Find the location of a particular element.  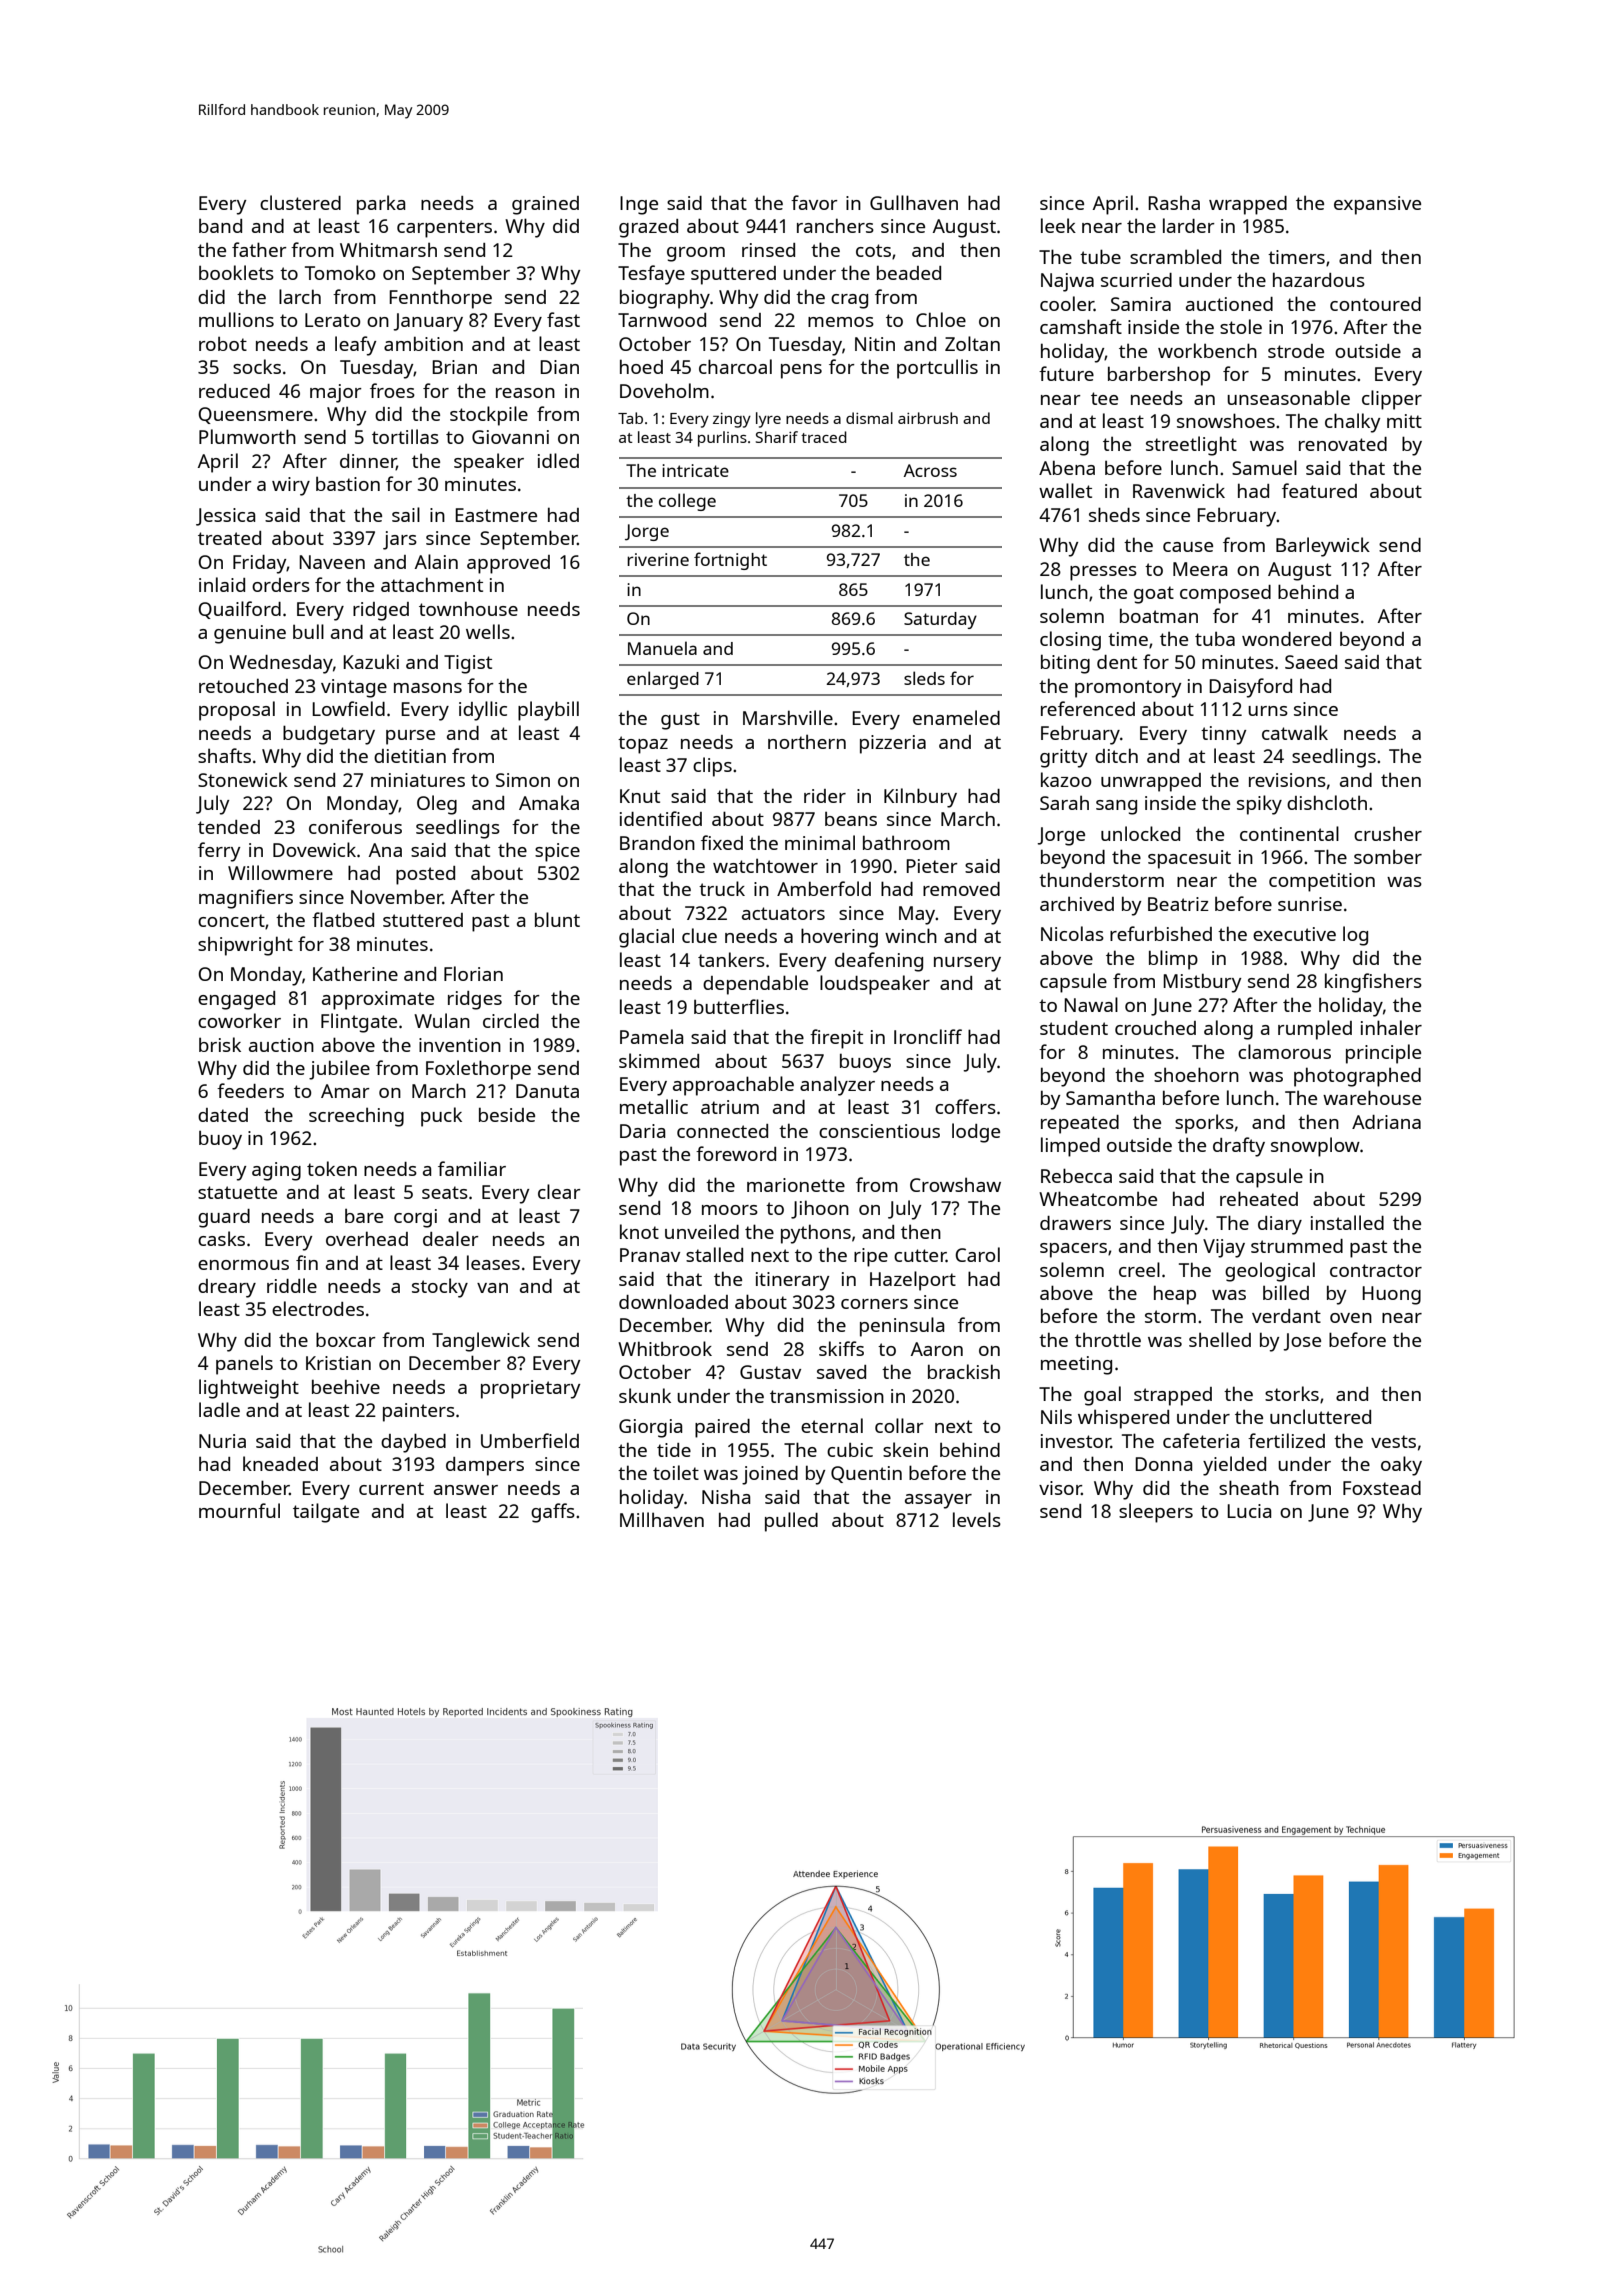

revisions is located at coordinates (1287, 780).
